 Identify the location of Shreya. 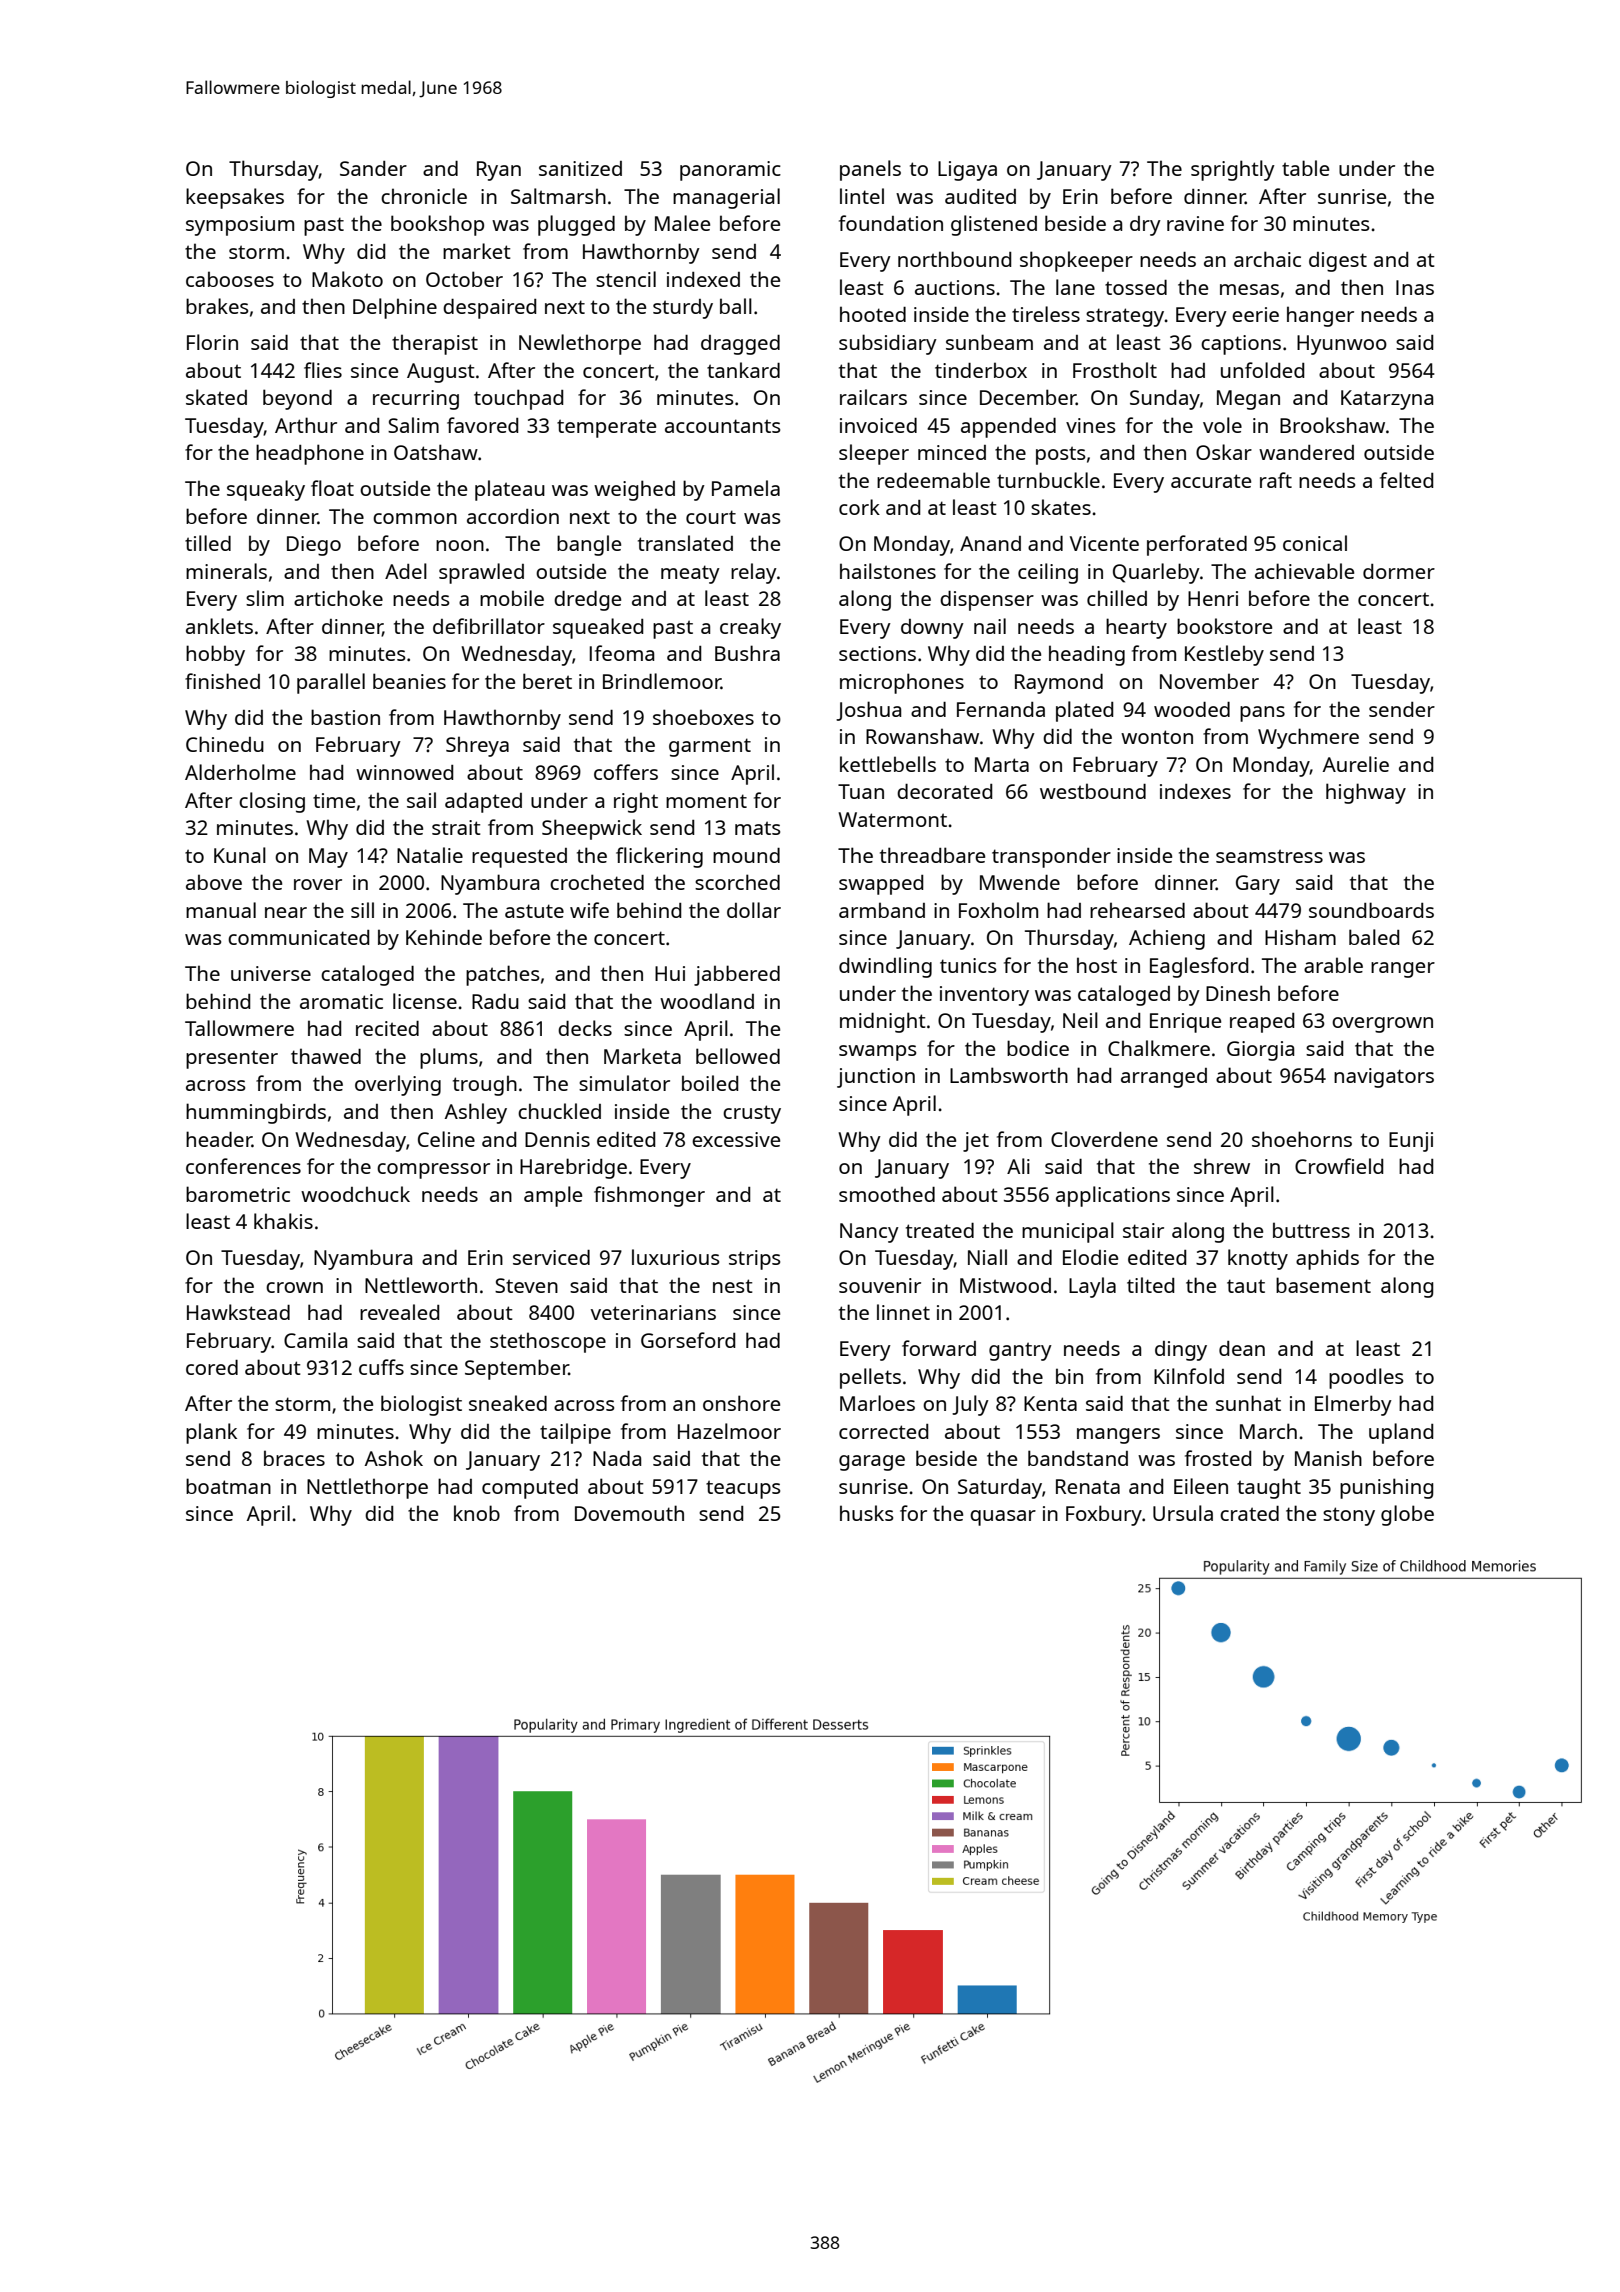
(477, 746).
